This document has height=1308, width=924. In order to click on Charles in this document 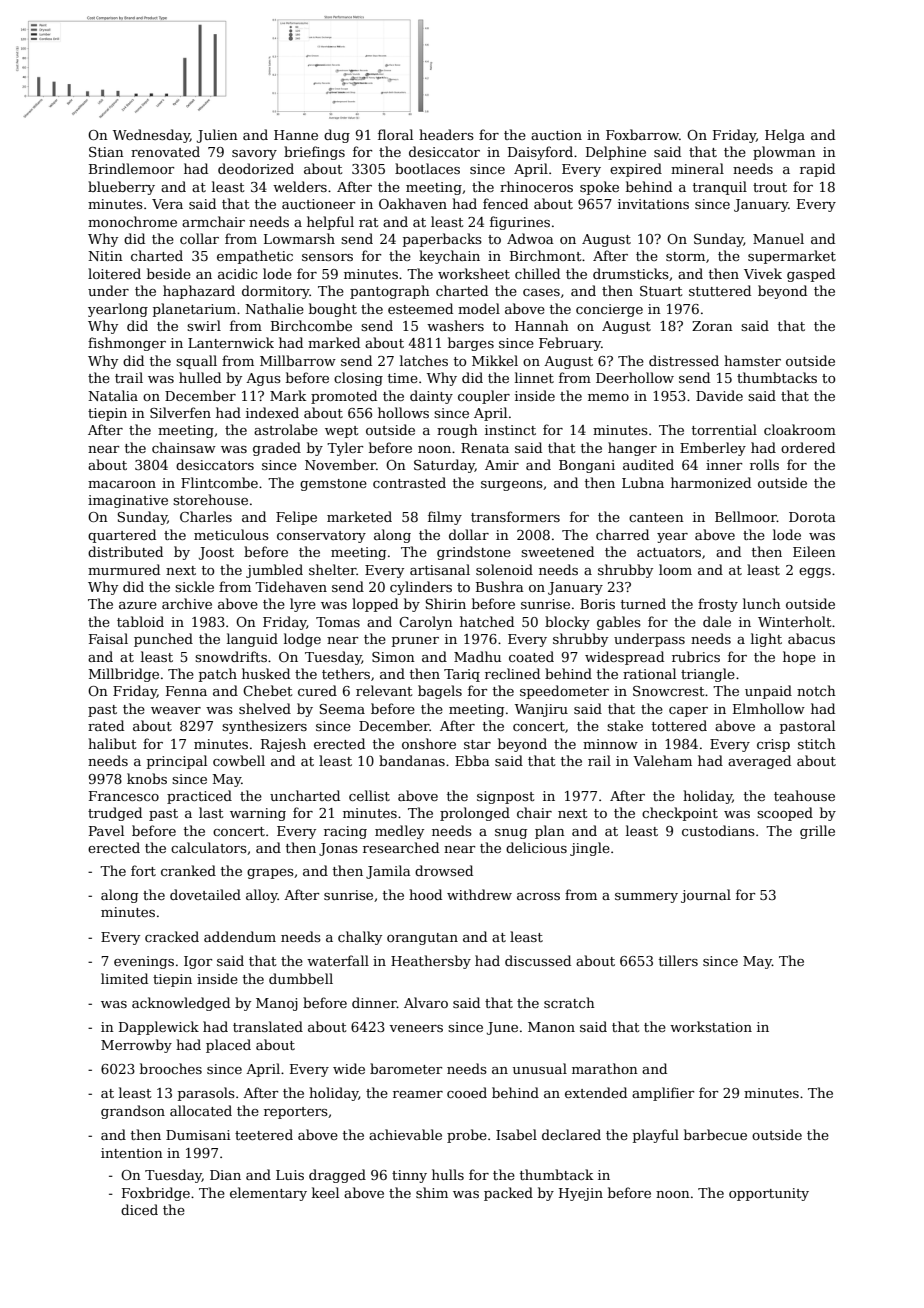, I will do `click(206, 516)`.
